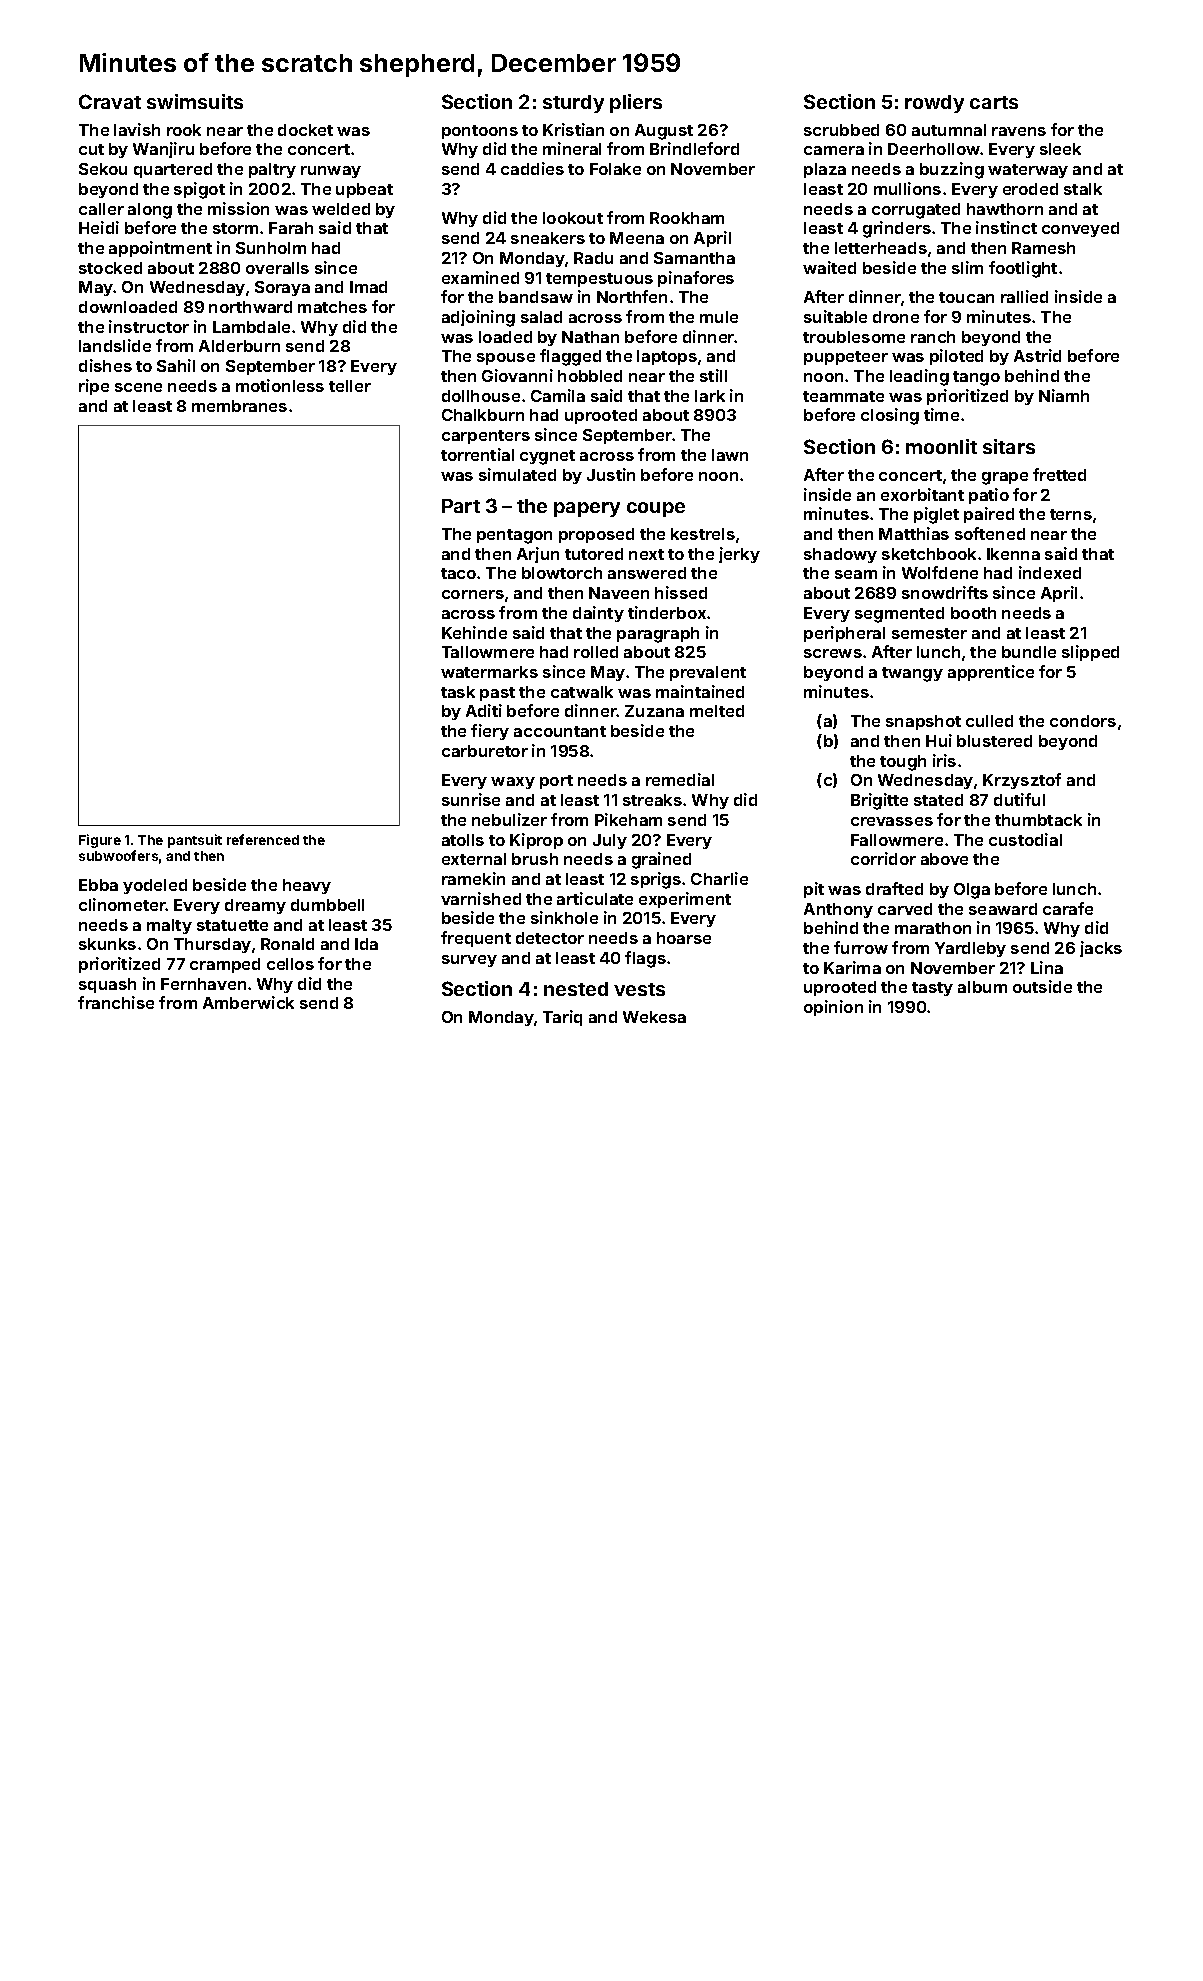  I want to click on Tariq, so click(562, 1018).
